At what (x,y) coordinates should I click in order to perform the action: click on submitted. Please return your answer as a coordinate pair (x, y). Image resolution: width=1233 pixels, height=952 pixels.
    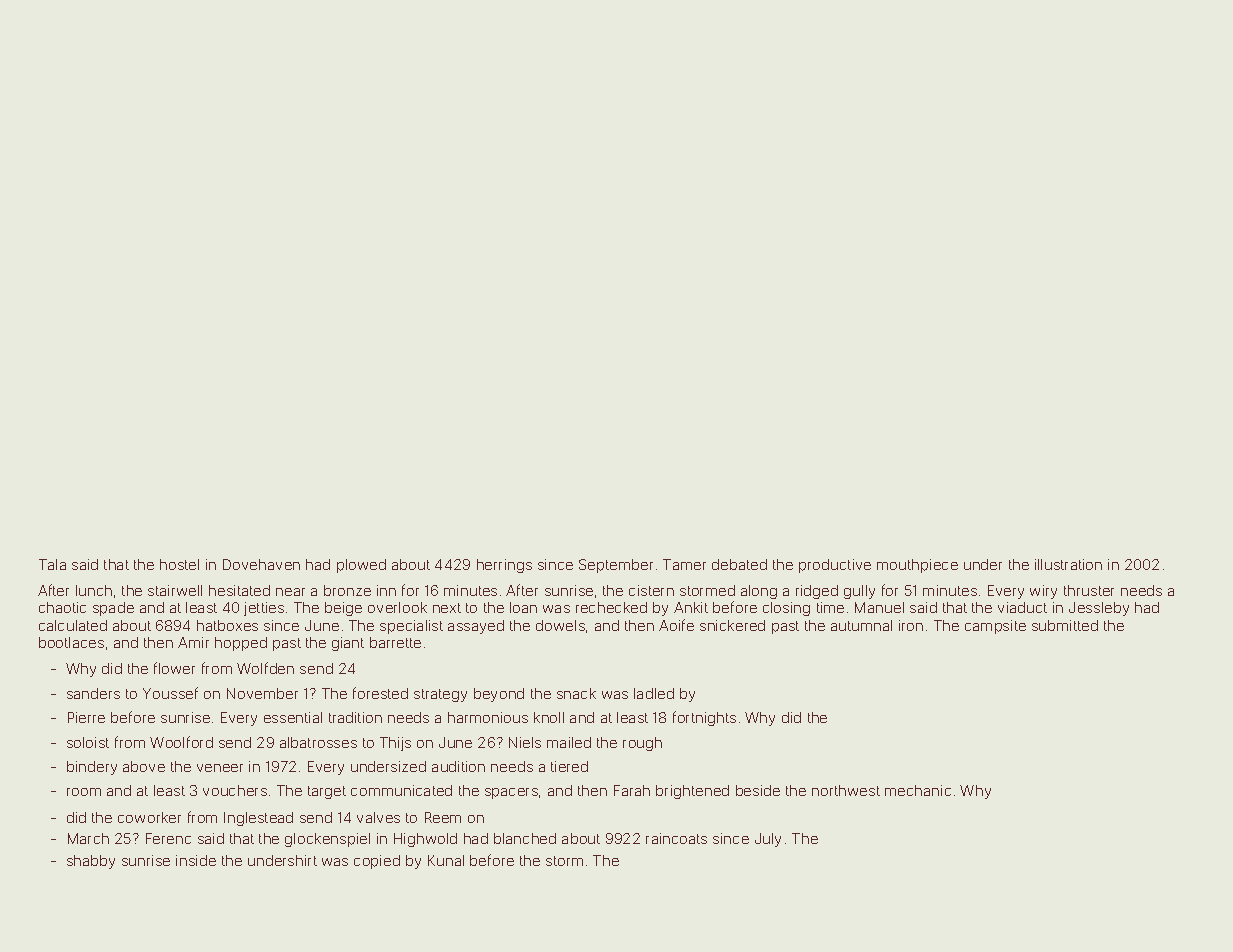
    Looking at the image, I should click on (1065, 625).
